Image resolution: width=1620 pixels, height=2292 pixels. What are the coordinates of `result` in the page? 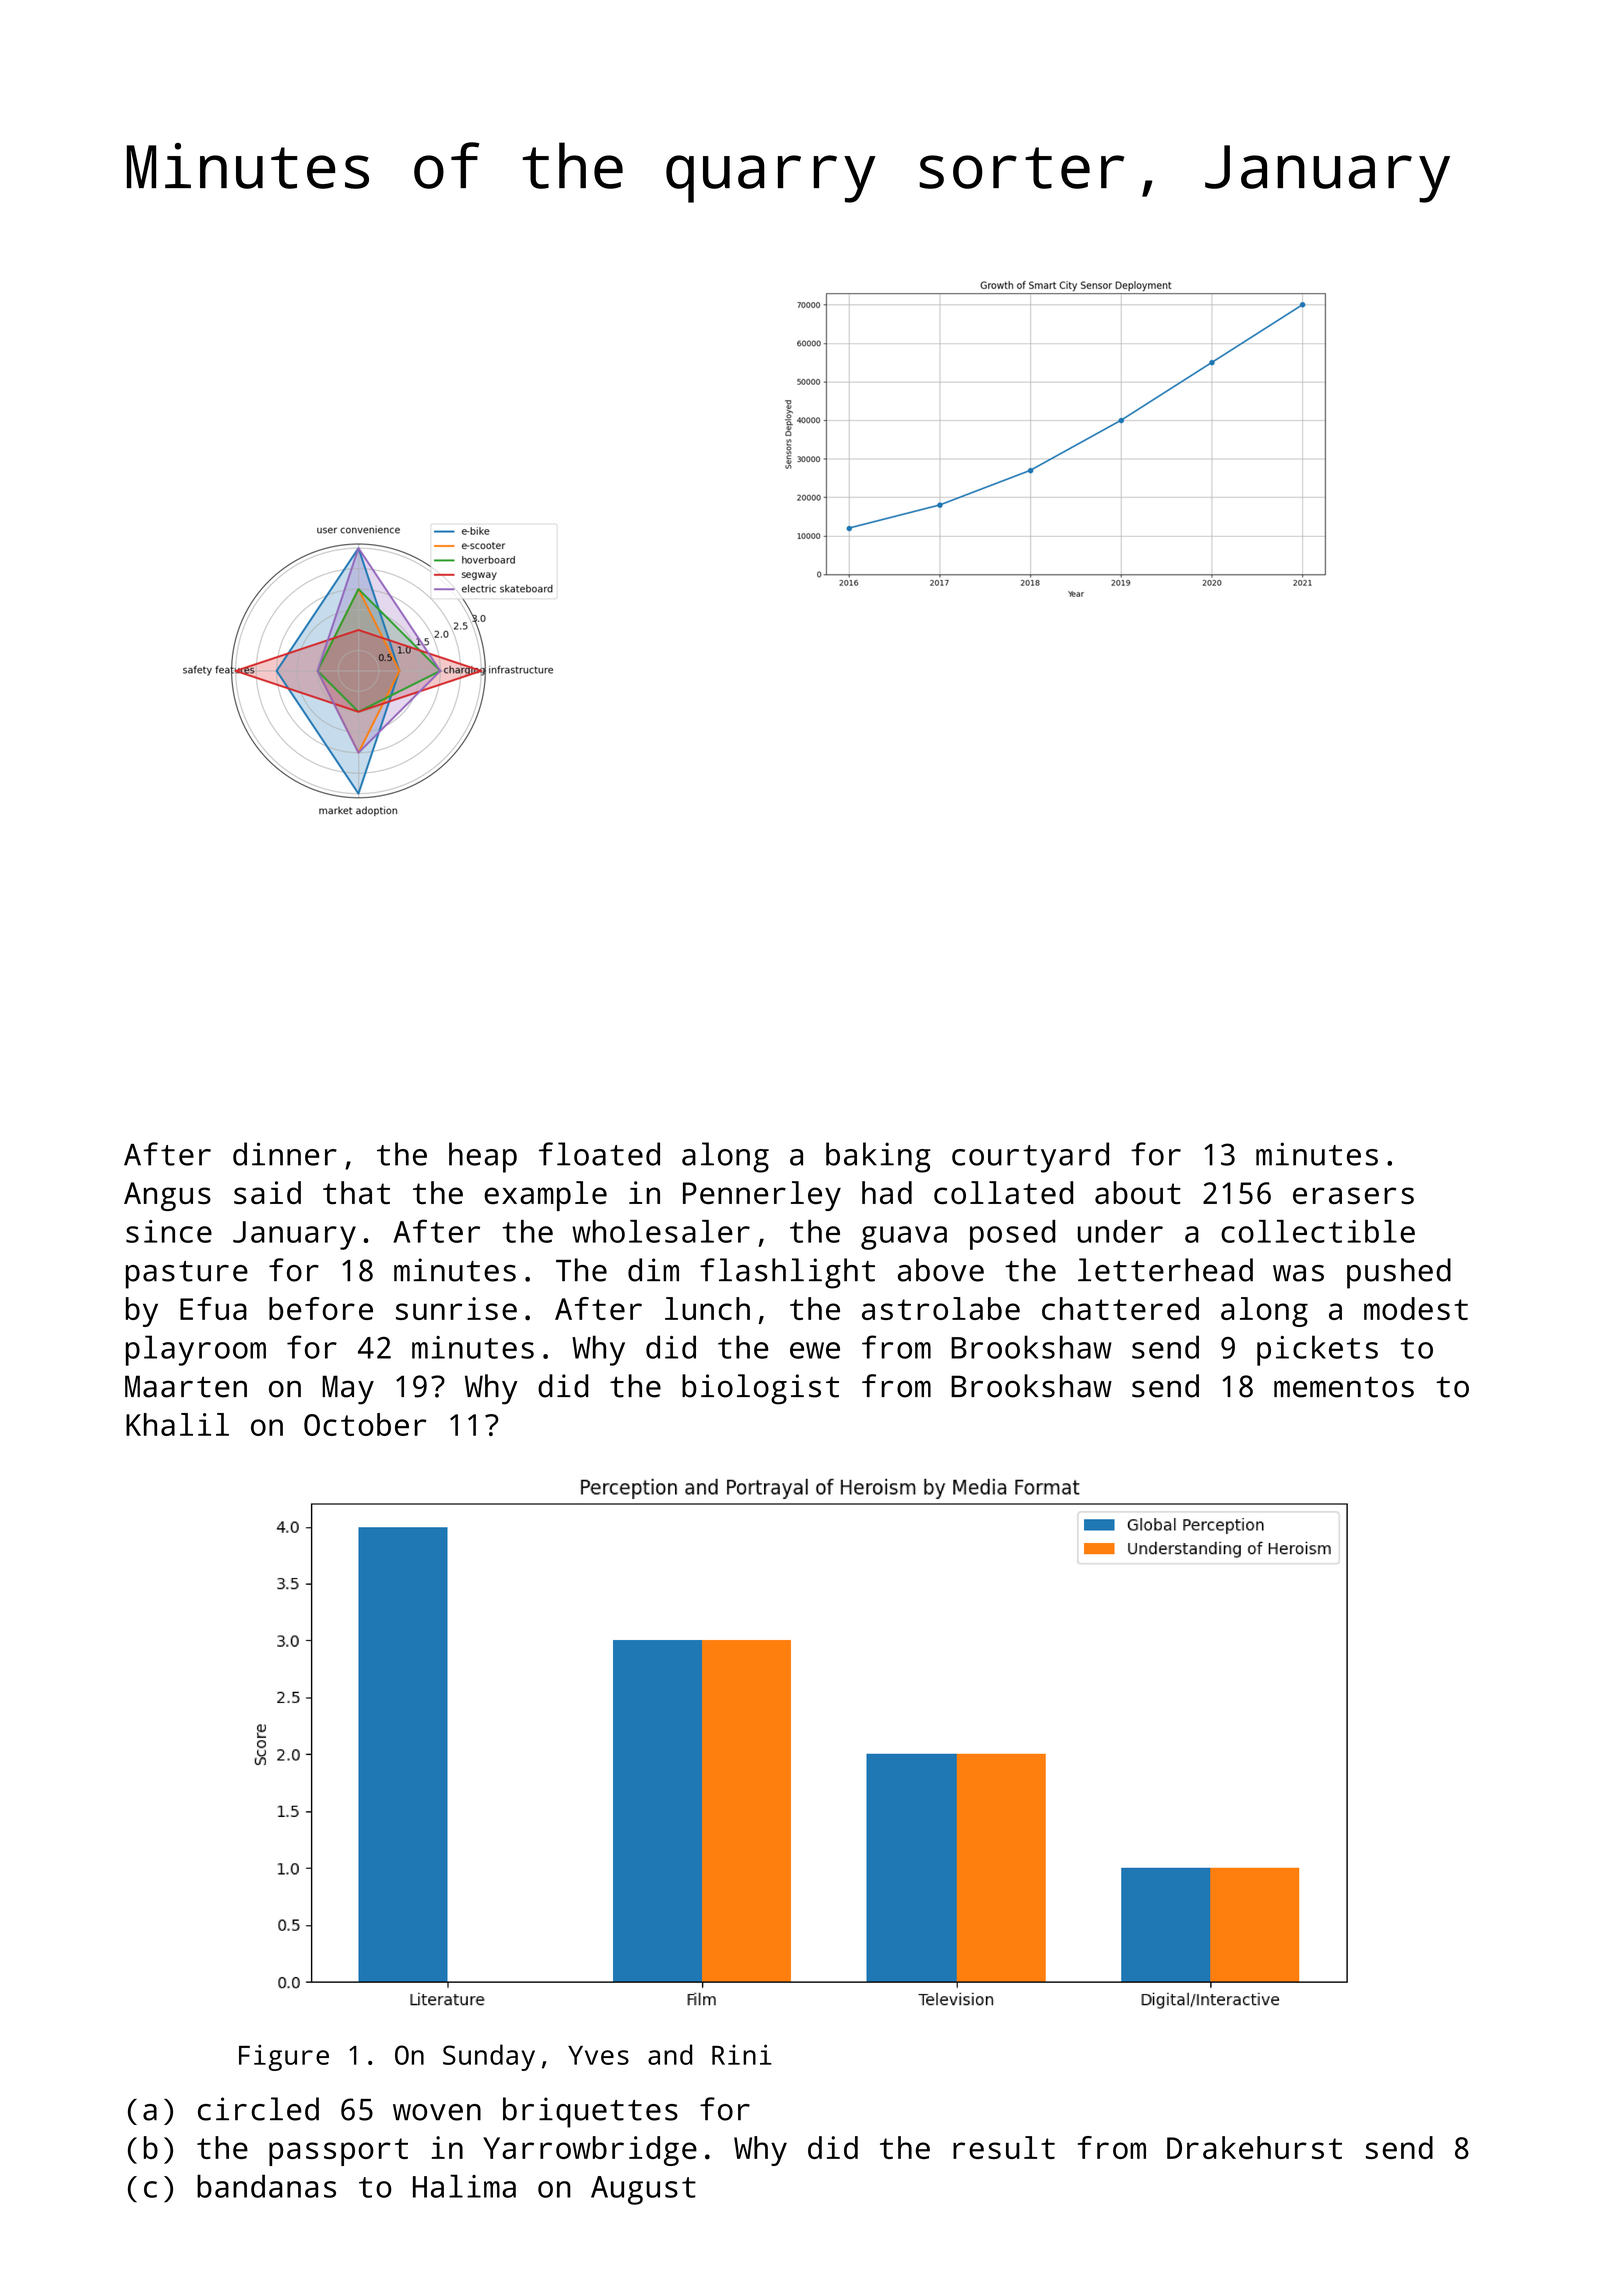 It's located at (1004, 2147).
